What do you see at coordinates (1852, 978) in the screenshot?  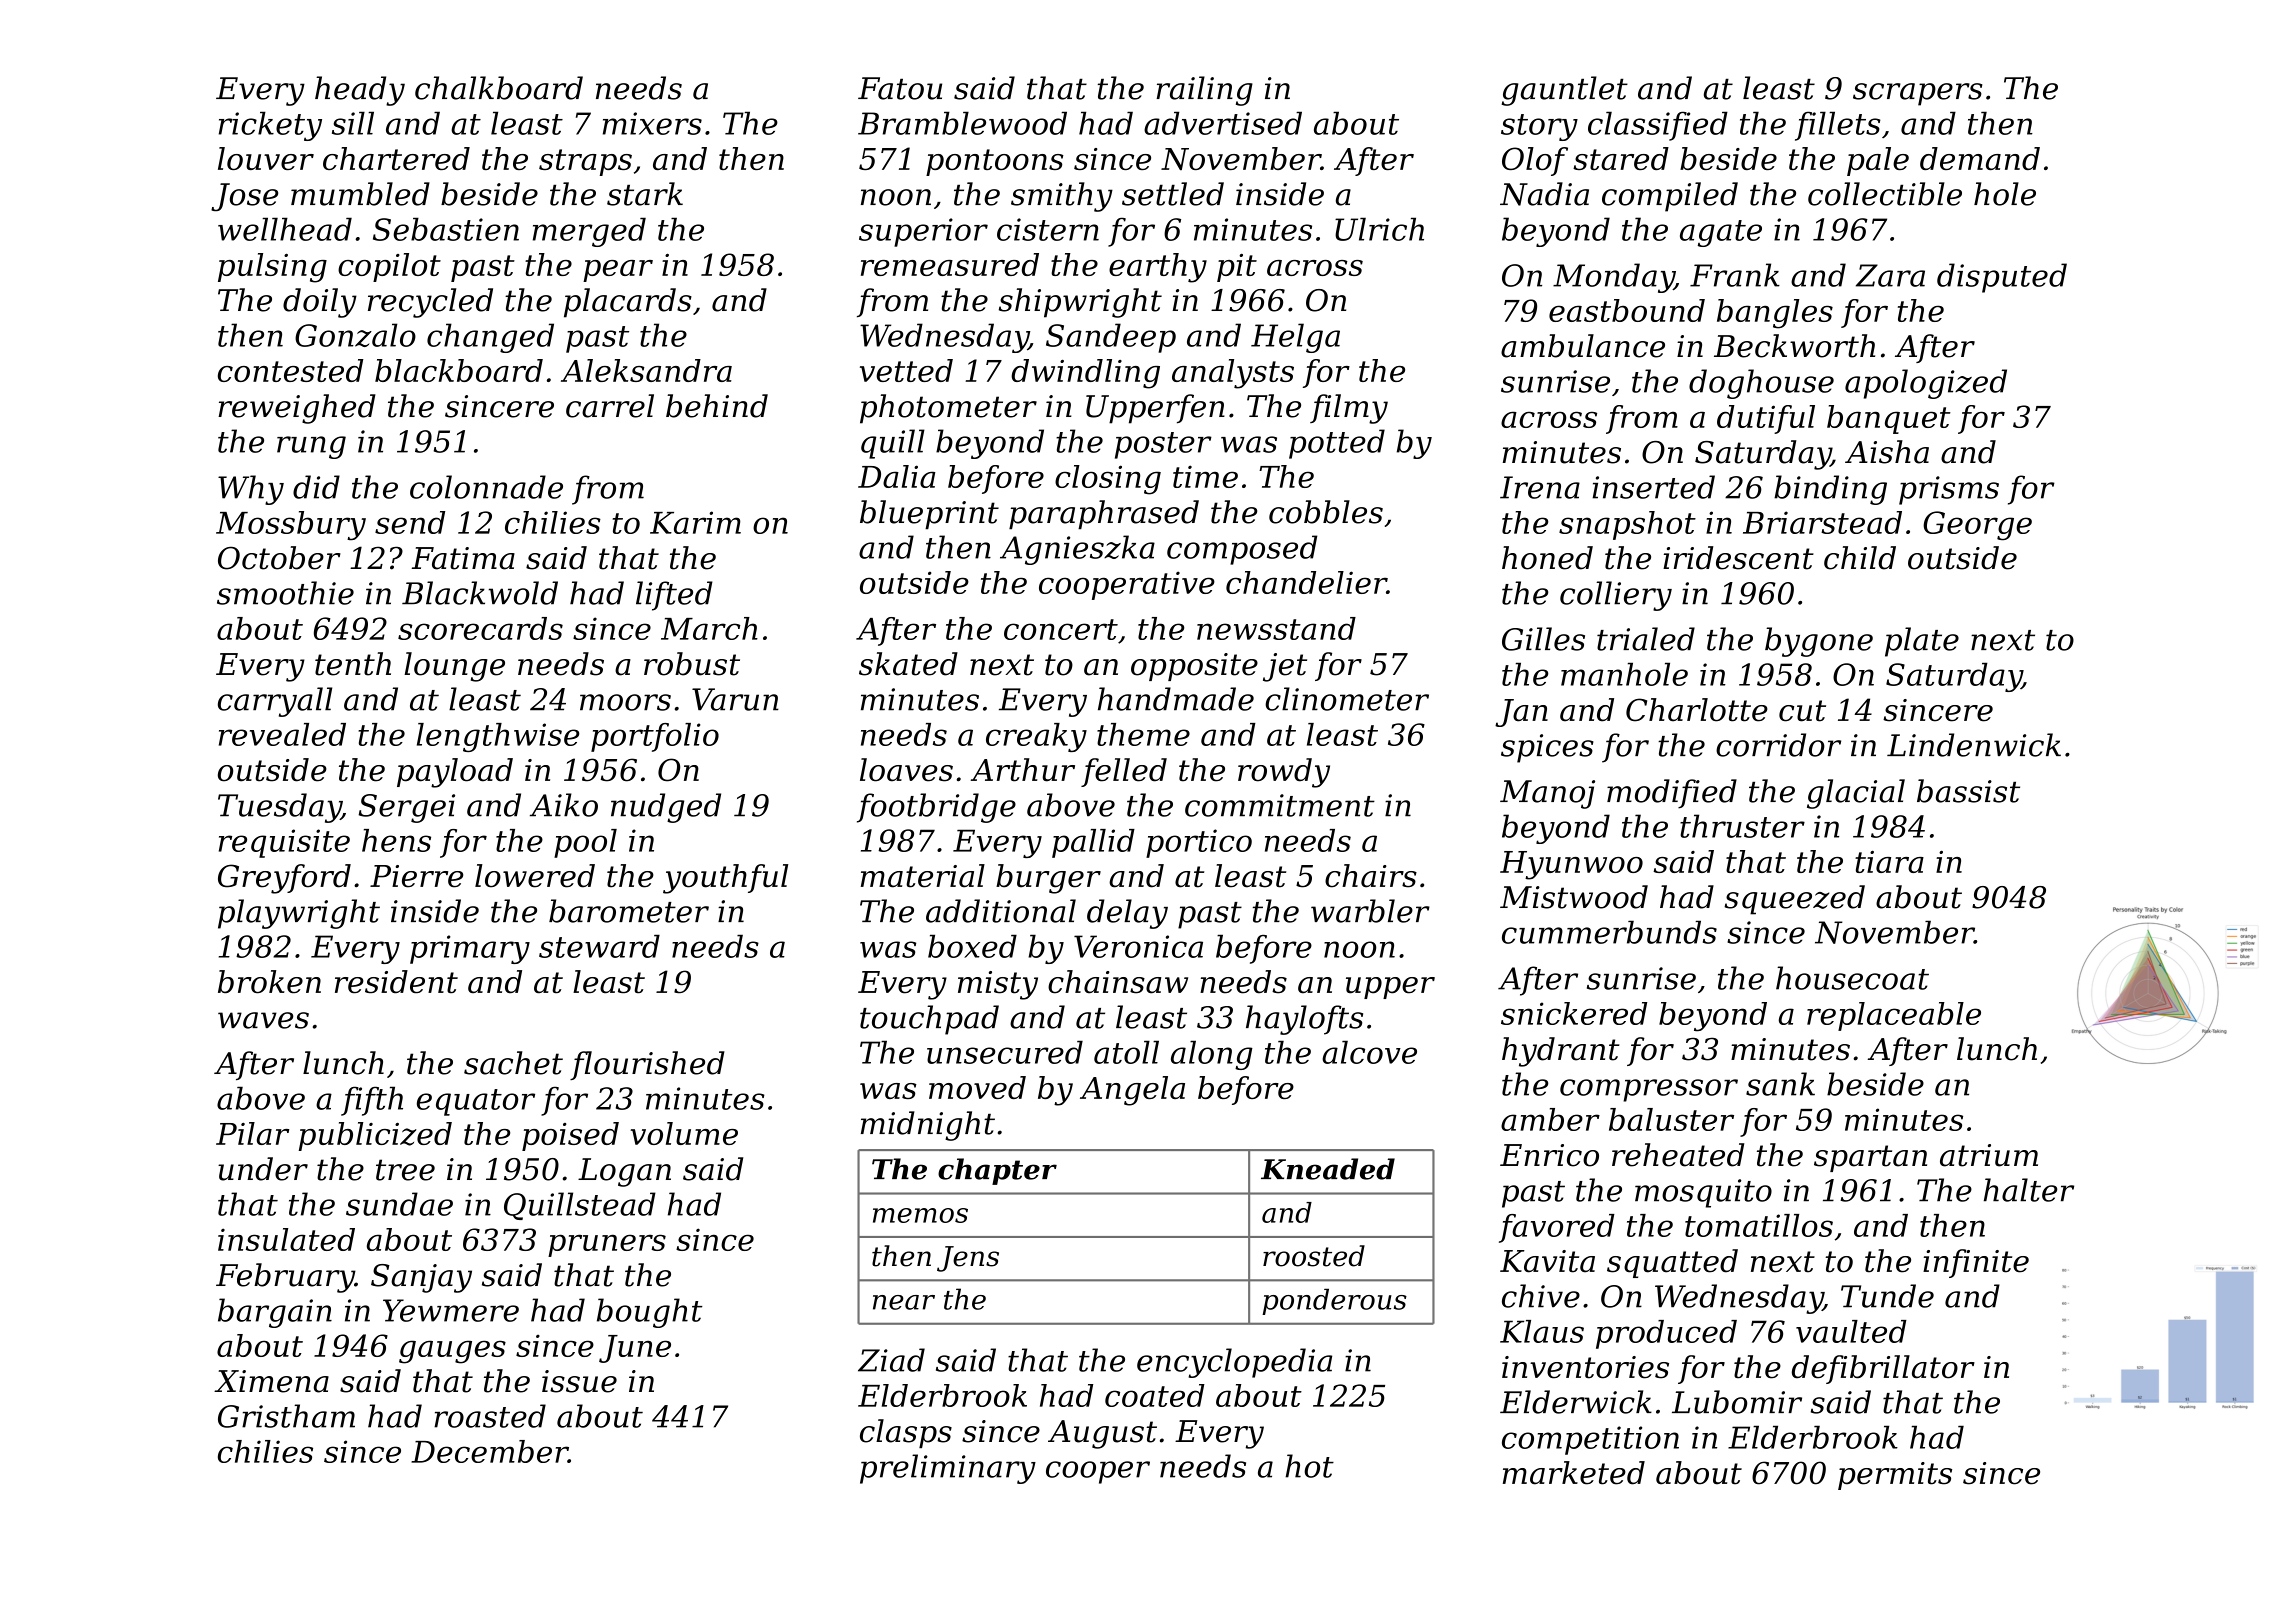 I see `housecoat` at bounding box center [1852, 978].
